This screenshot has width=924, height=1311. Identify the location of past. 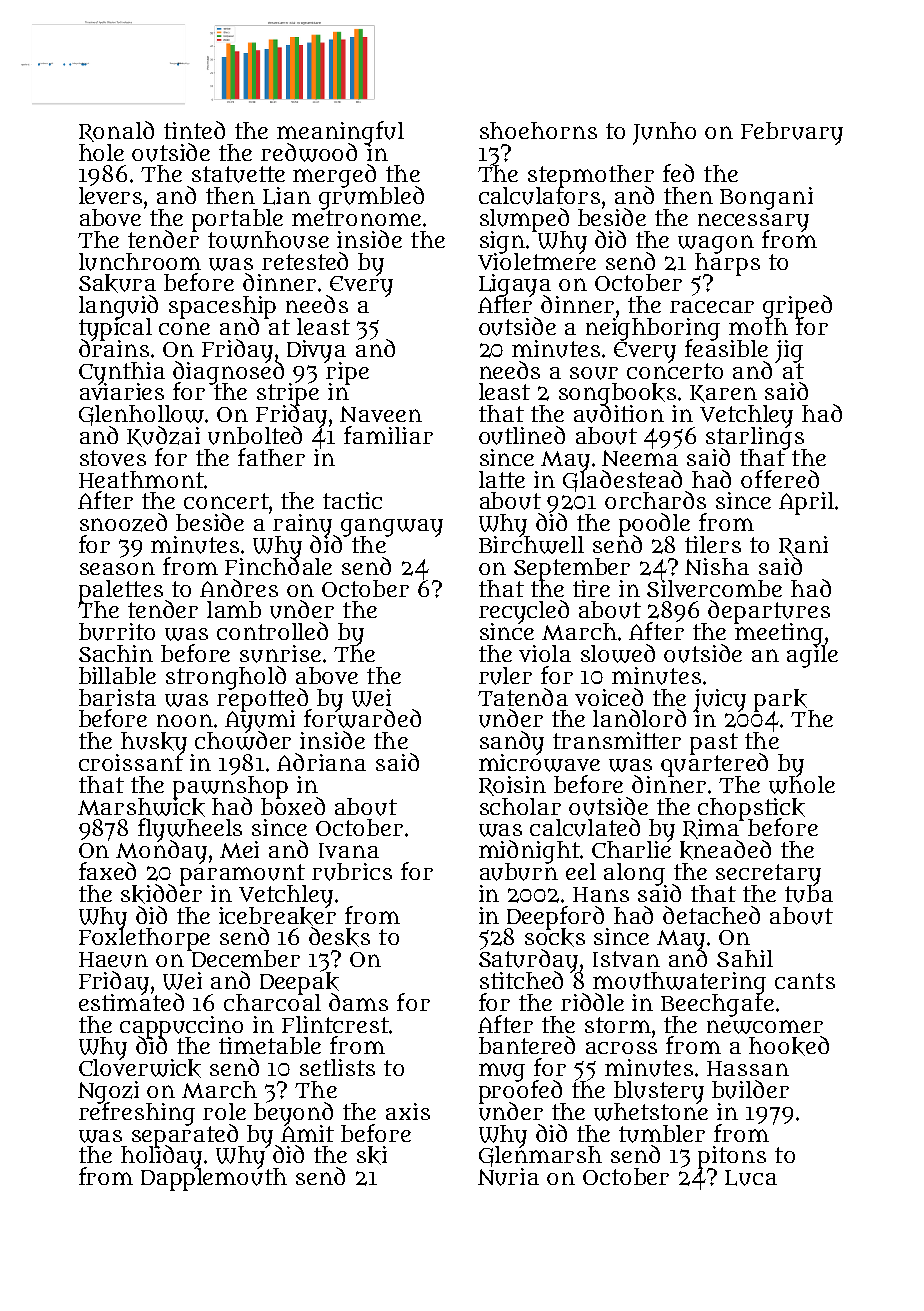
(714, 744).
